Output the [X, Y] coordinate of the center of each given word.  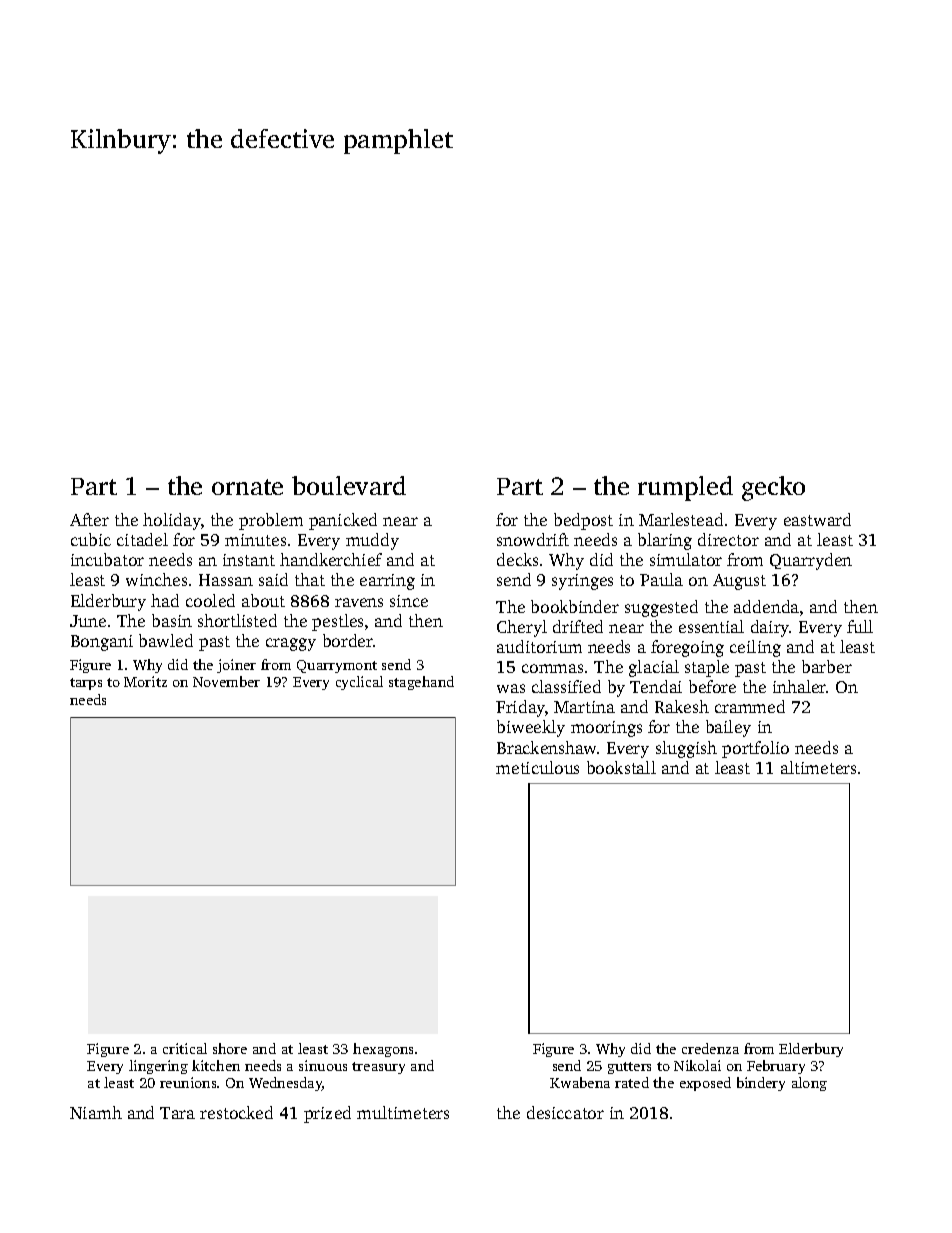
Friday [520, 708]
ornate [247, 487]
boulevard [349, 485]
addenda [766, 606]
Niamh [96, 1112]
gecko [773, 488]
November [226, 681]
